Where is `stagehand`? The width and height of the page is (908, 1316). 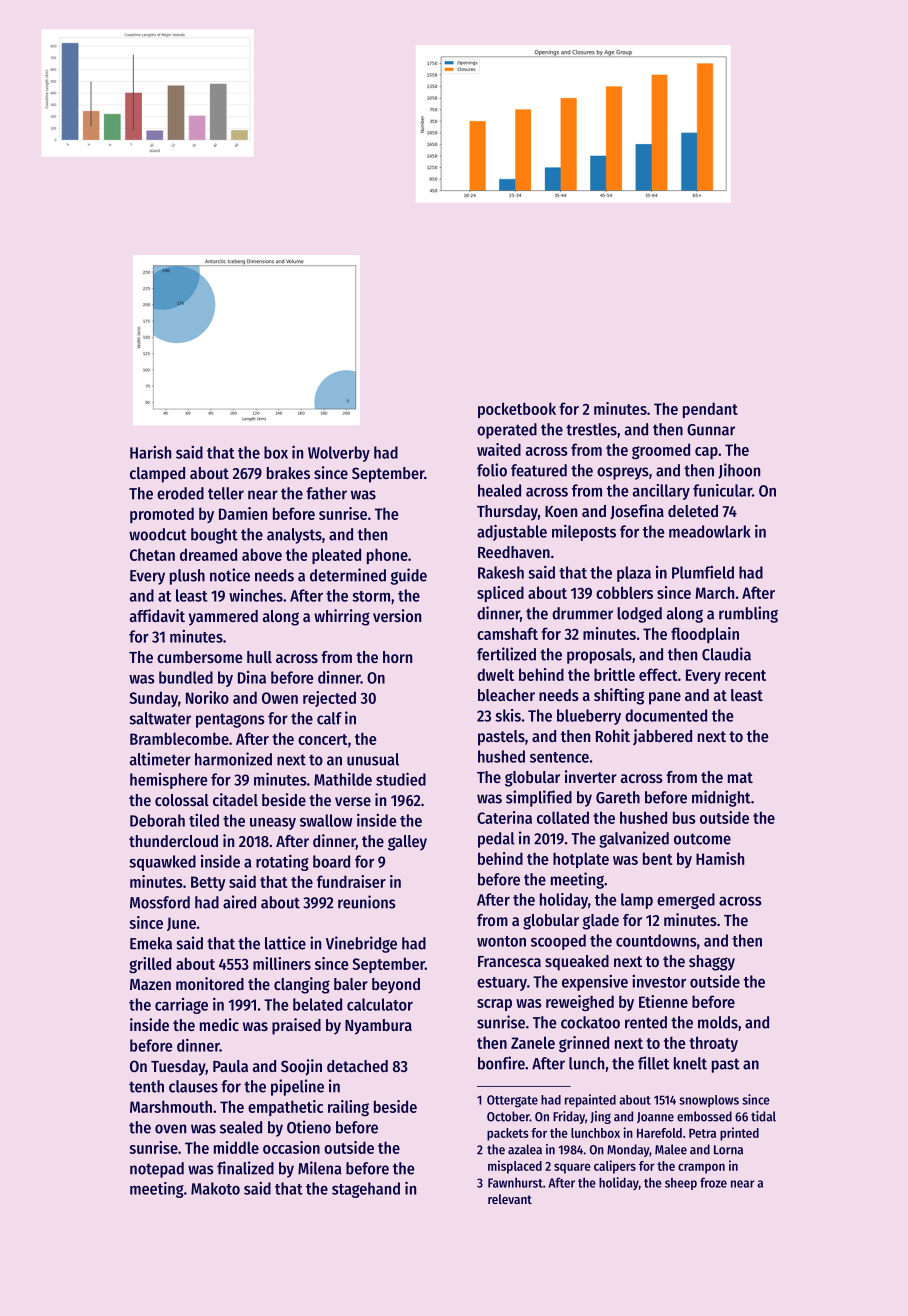 stagehand is located at coordinates (366, 1190).
